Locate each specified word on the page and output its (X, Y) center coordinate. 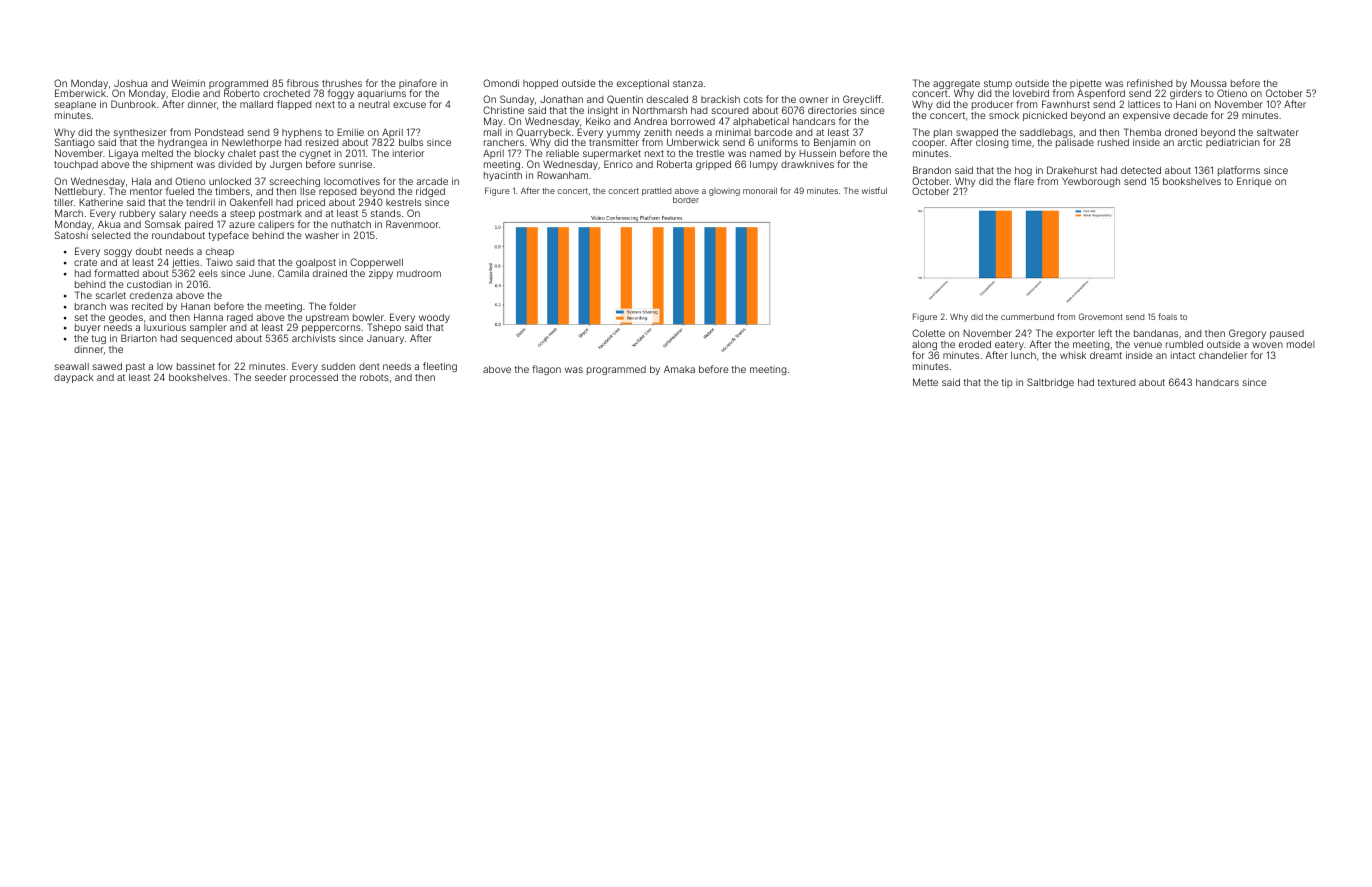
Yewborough (1091, 182)
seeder (271, 377)
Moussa (1208, 83)
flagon (546, 370)
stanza (688, 83)
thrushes (342, 83)
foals (1167, 316)
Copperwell (376, 263)
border (686, 200)
